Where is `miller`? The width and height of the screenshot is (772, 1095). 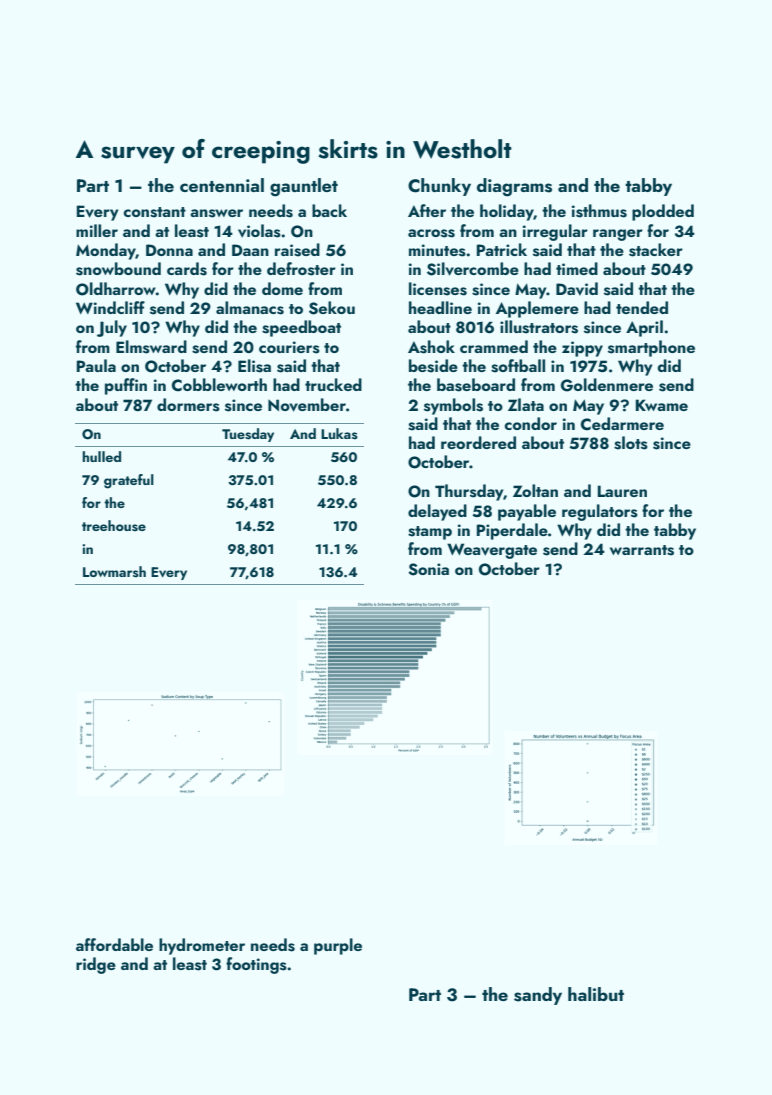 miller is located at coordinates (97, 230).
